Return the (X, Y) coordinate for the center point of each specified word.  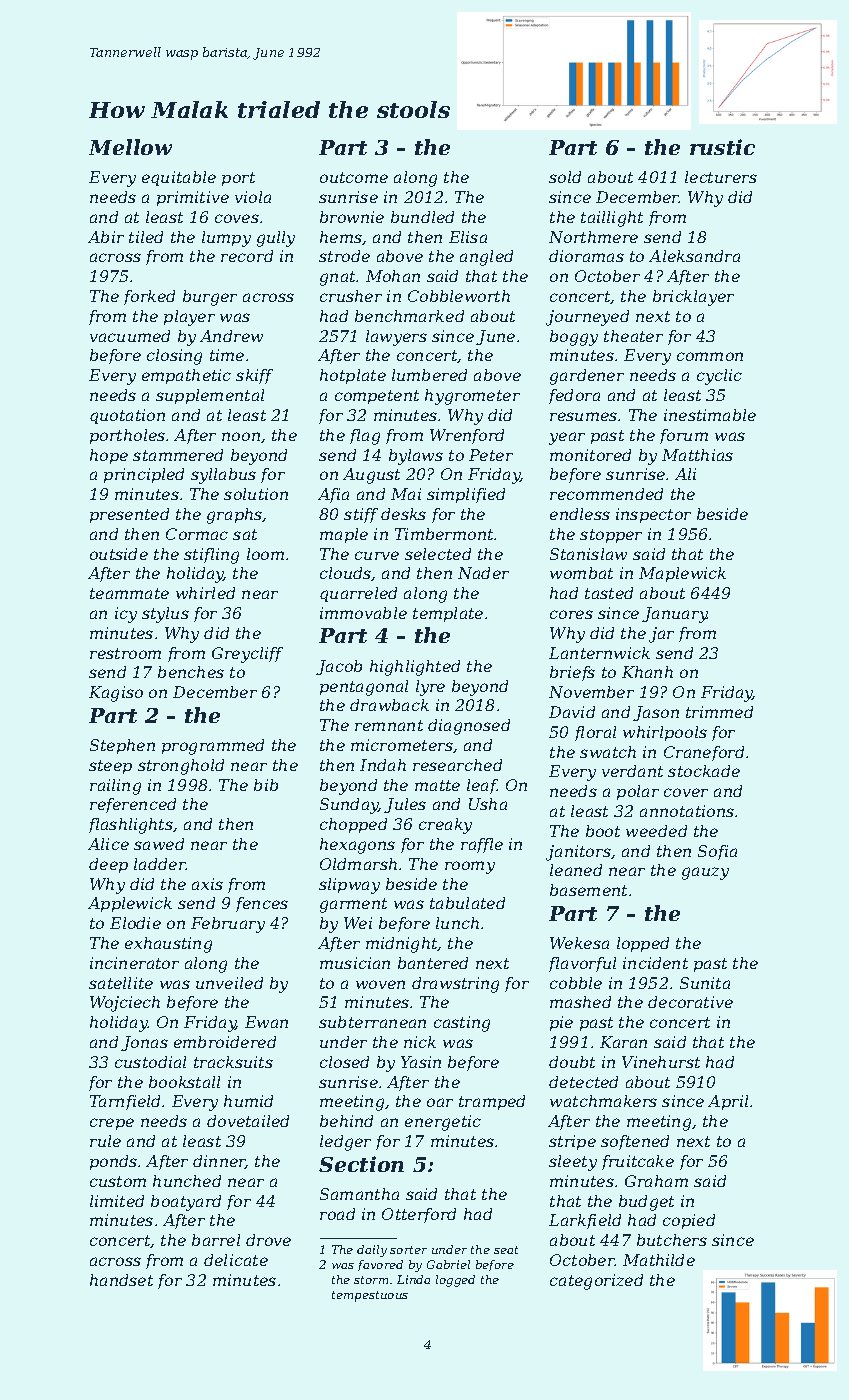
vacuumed (130, 336)
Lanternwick (599, 653)
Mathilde (659, 1260)
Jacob (339, 667)
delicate (236, 1260)
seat (506, 1250)
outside (119, 554)
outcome (354, 177)
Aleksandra (694, 256)
